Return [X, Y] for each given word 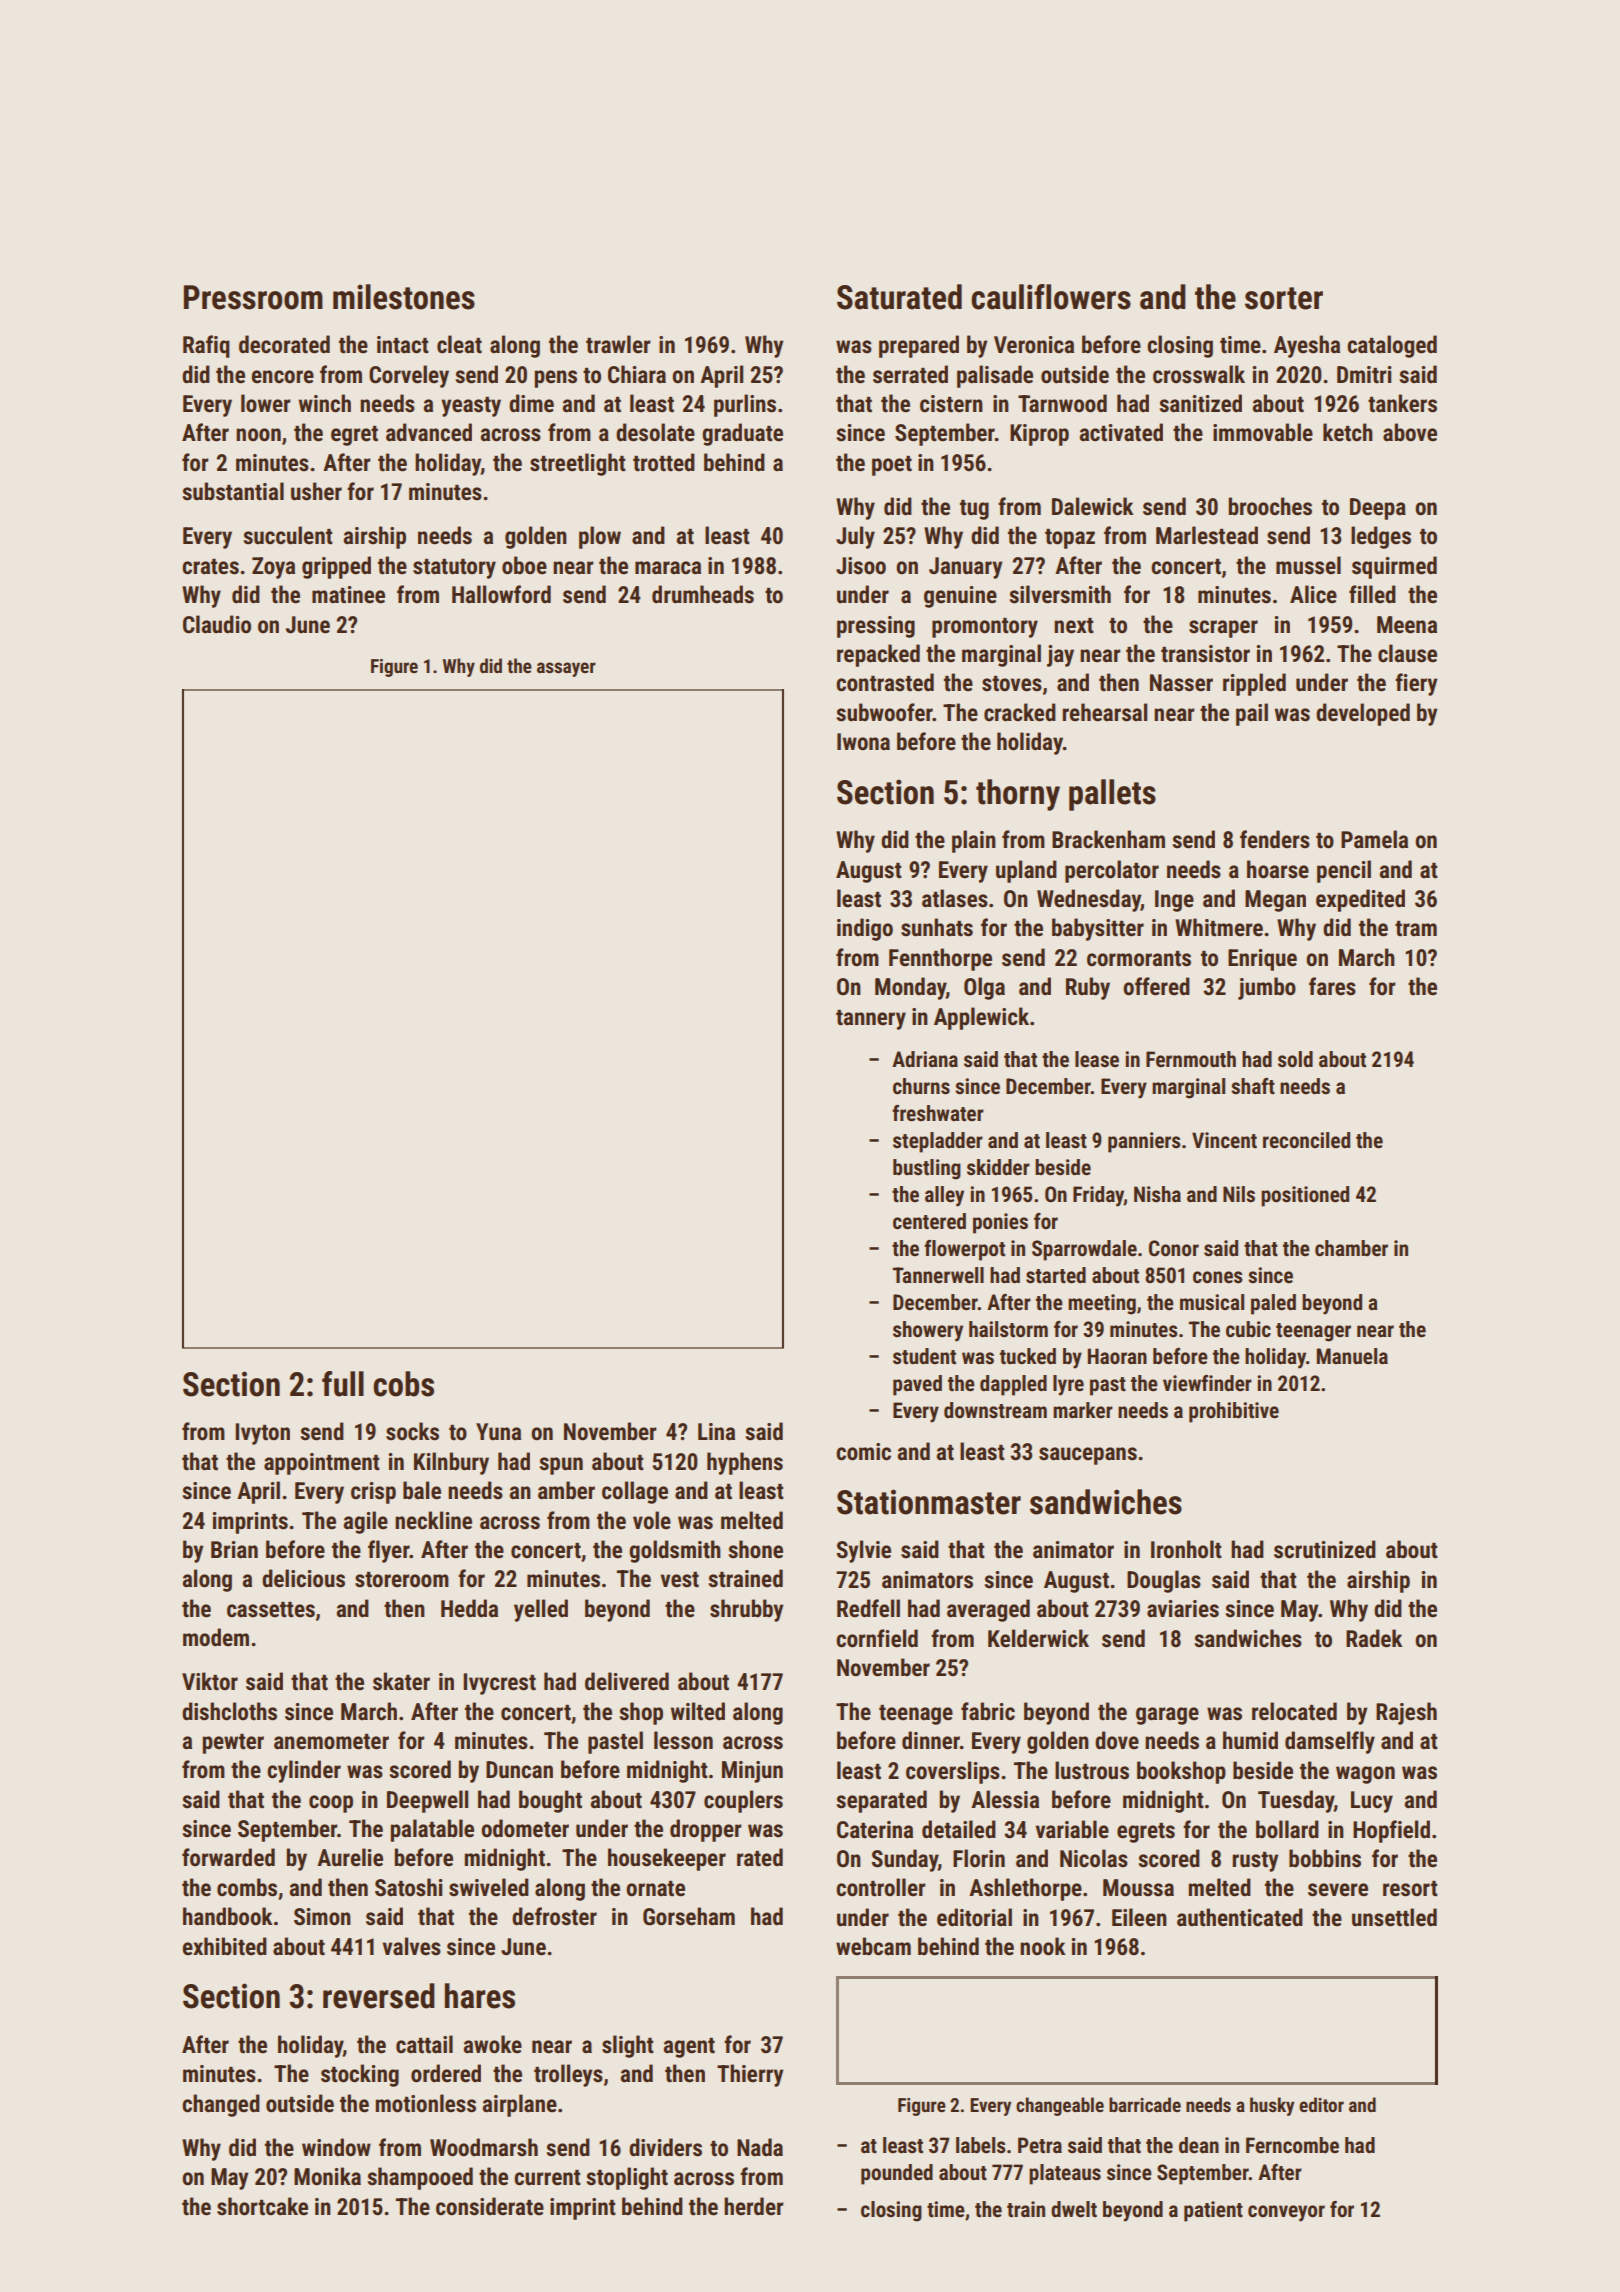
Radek [1374, 1638]
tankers [1402, 403]
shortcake [262, 2206]
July [855, 537]
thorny [1018, 795]
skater [401, 1681]
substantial [233, 491]
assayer [566, 669]
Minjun [752, 1772]
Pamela [1374, 839]
